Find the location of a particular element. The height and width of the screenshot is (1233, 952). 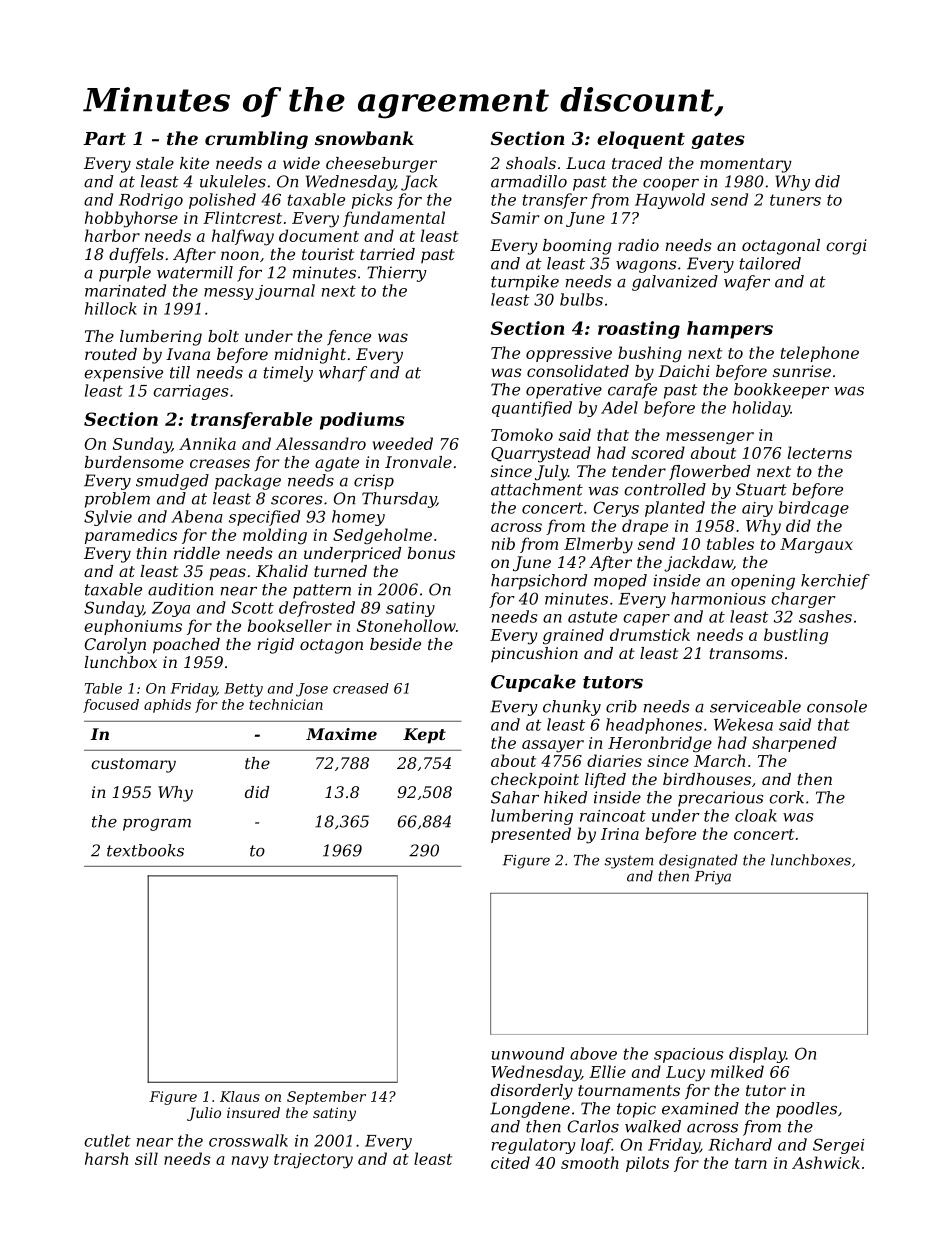

gates is located at coordinates (718, 141).
